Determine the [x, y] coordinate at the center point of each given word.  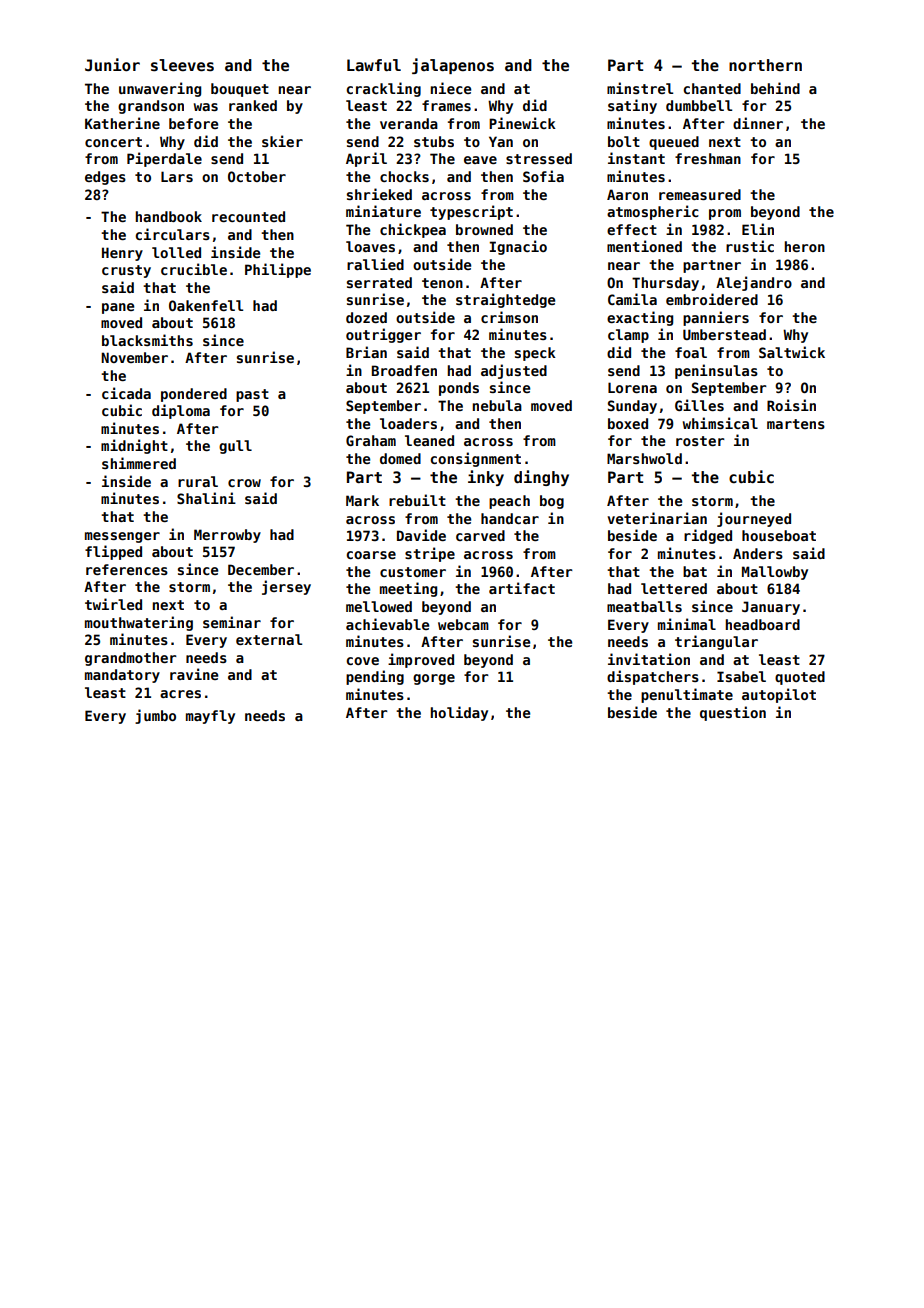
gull [235, 447]
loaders [408, 423]
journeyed [754, 519]
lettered [674, 588]
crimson [509, 317]
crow [244, 483]
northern [765, 65]
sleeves [182, 65]
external [269, 639]
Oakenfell [206, 305]
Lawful [374, 65]
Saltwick [792, 352]
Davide [421, 535]
